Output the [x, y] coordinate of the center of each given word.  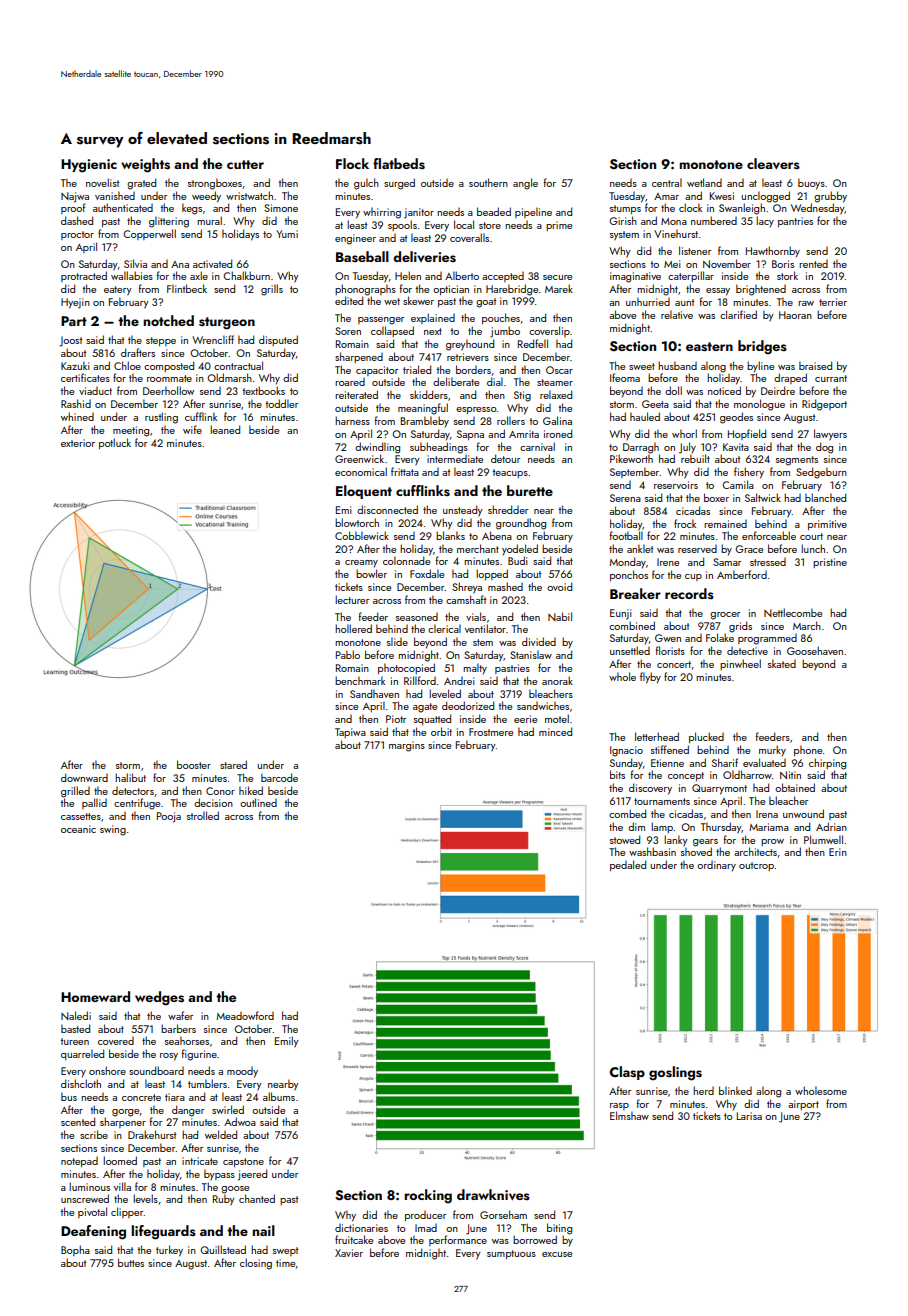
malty [475, 668]
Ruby [224, 1200]
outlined [258, 802]
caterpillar [691, 276]
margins [407, 746]
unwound [803, 813]
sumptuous [511, 1254]
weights [145, 165]
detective [747, 651]
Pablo [348, 654]
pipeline [533, 212]
